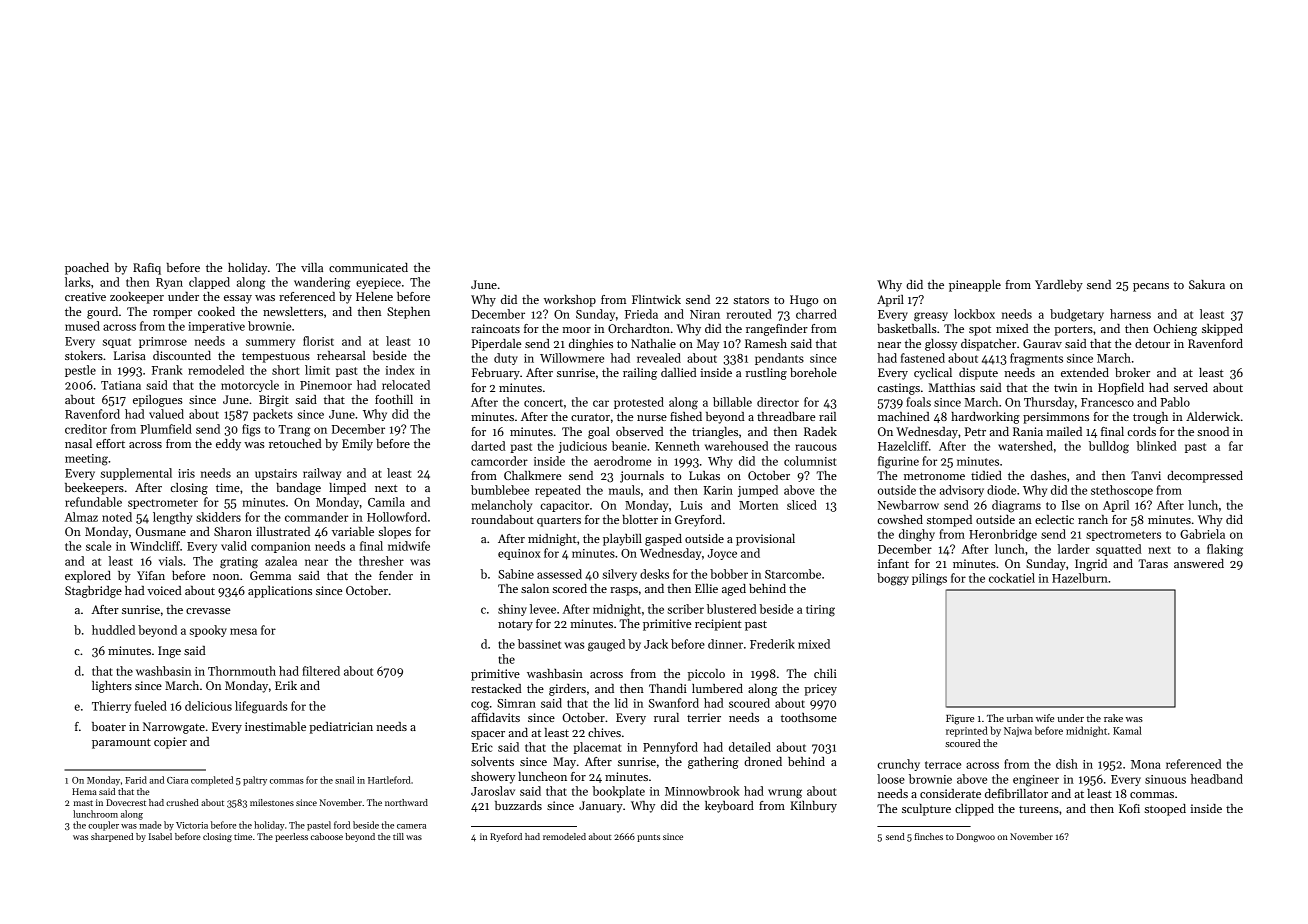 The height and width of the page is (924, 1308). What do you see at coordinates (917, 535) in the page?
I see `dinghy` at bounding box center [917, 535].
